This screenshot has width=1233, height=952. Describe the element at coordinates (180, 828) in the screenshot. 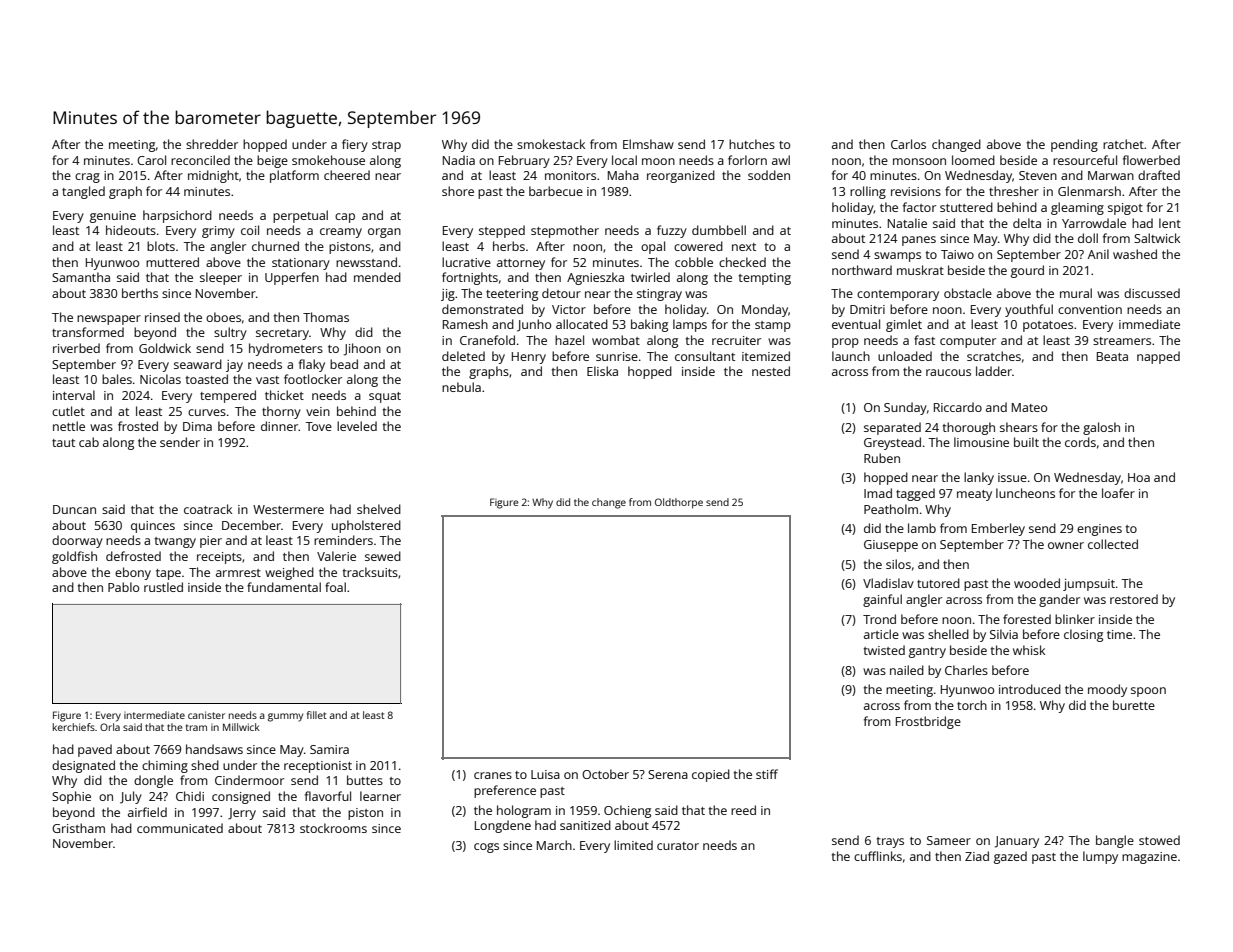

I see `communicated` at that location.
